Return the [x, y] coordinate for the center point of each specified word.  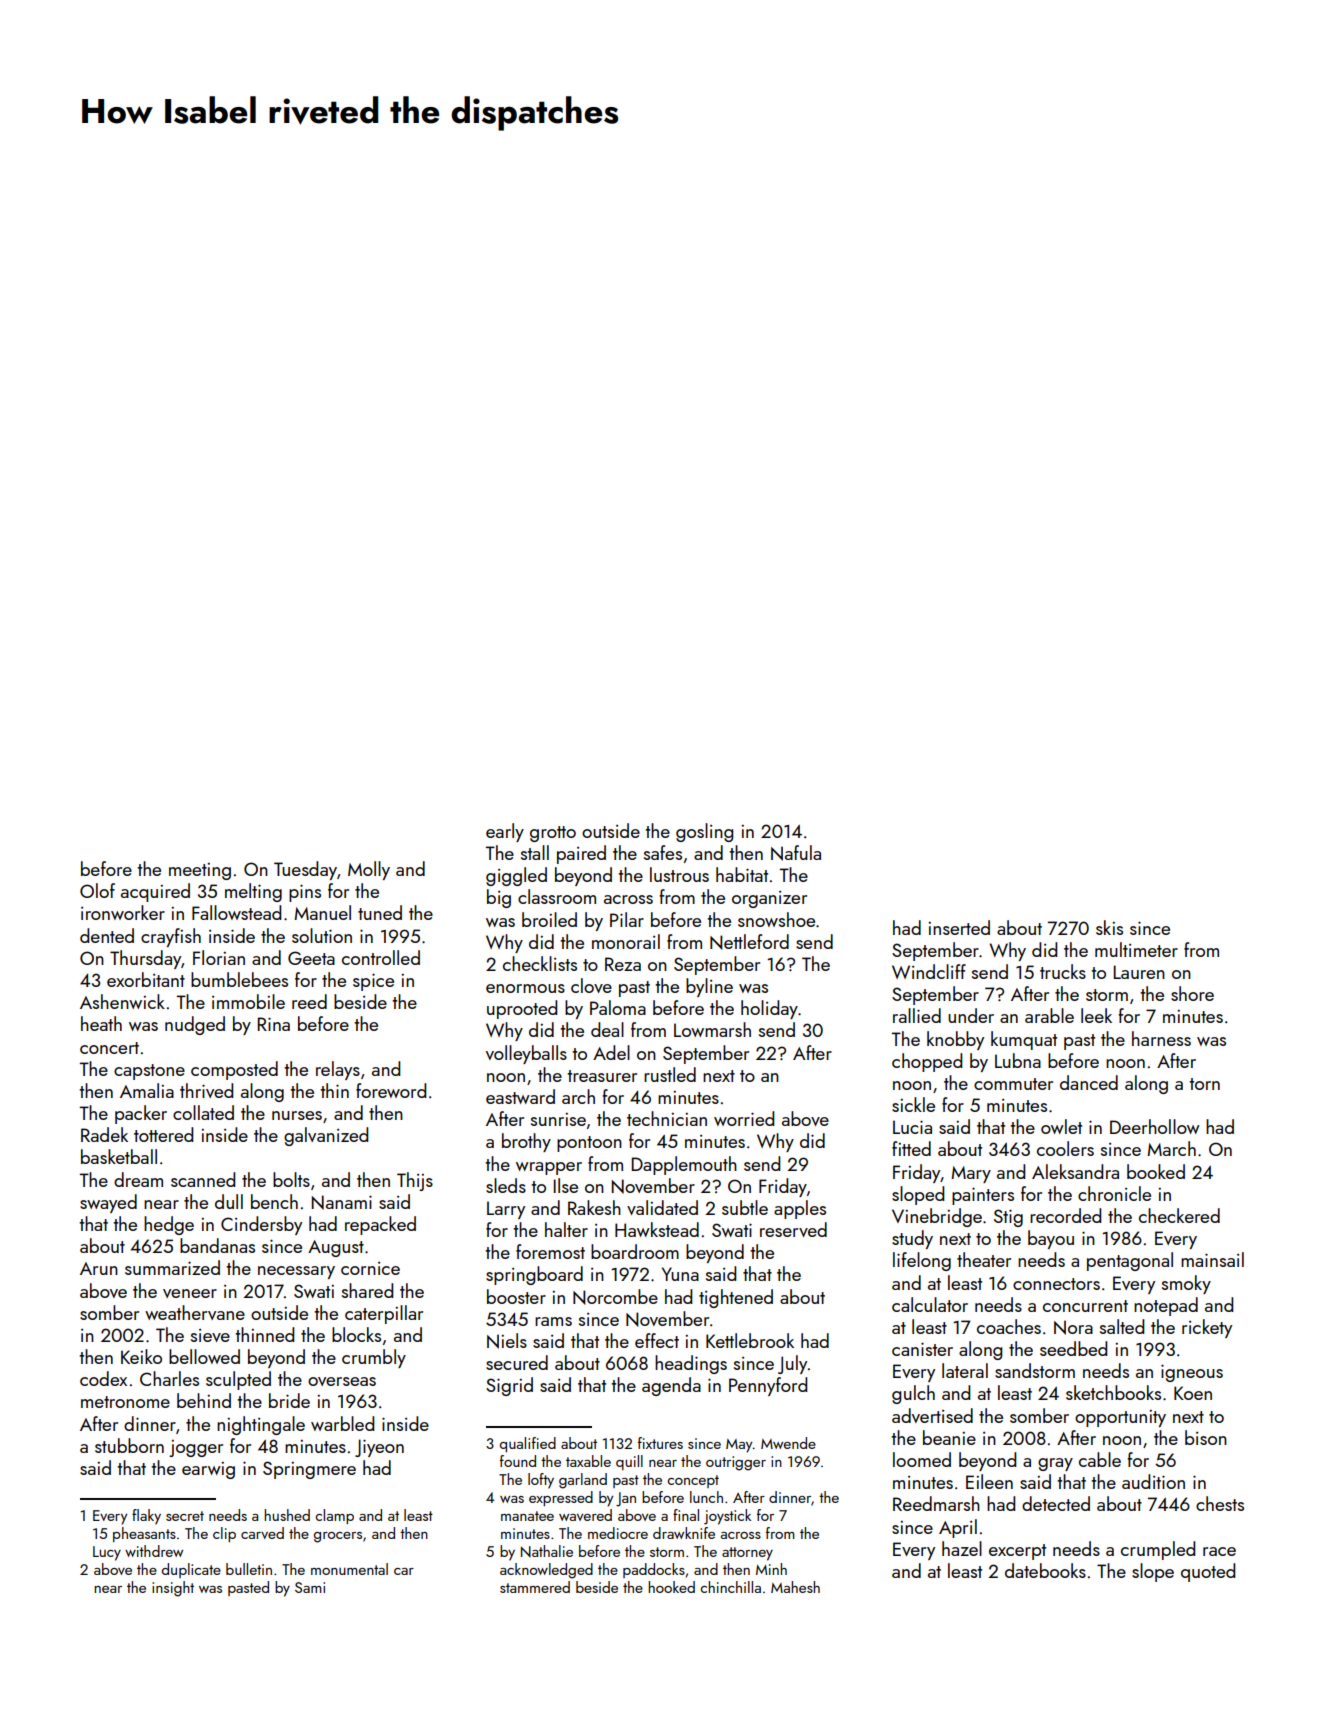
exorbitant [146, 979]
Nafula [796, 853]
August [336, 1248]
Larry [506, 1210]
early [505, 832]
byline [709, 987]
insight [173, 1589]
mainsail [1212, 1259]
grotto [553, 834]
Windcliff [929, 971]
